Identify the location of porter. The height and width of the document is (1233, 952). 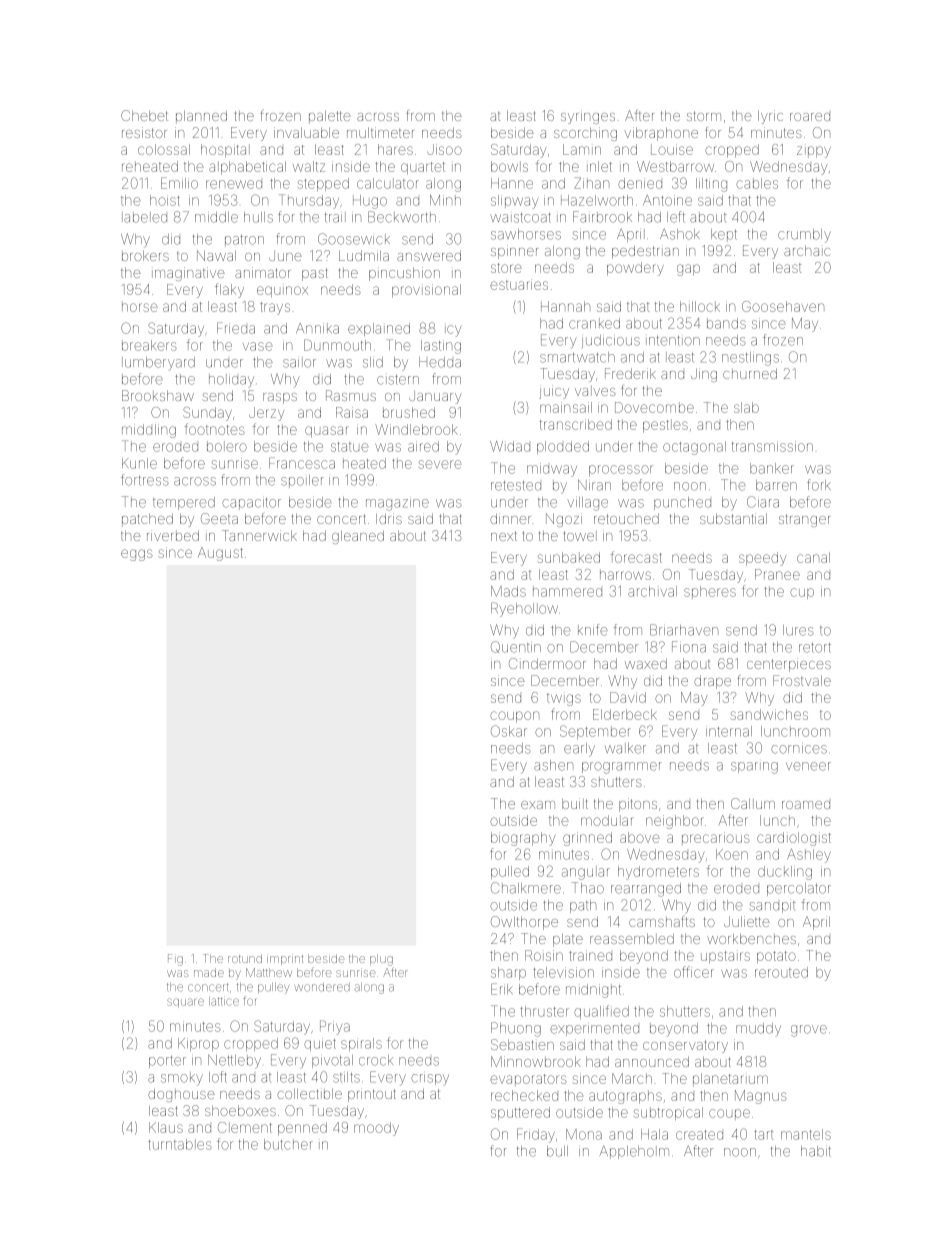
(167, 1061).
